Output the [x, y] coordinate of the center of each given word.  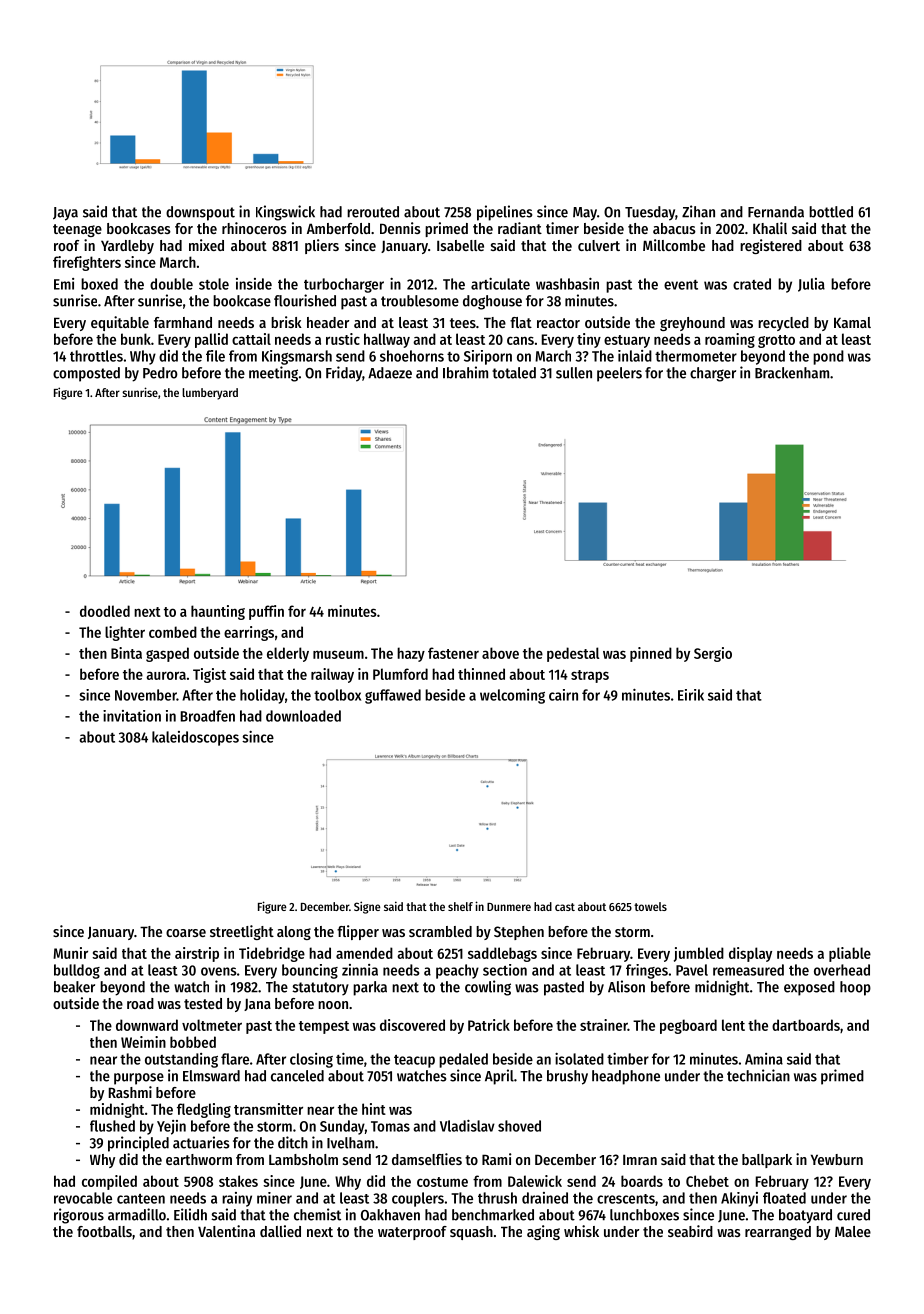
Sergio [713, 654]
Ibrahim [465, 372]
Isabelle [460, 245]
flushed [112, 1126]
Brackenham [792, 373]
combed [173, 632]
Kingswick [285, 213]
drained [545, 1198]
